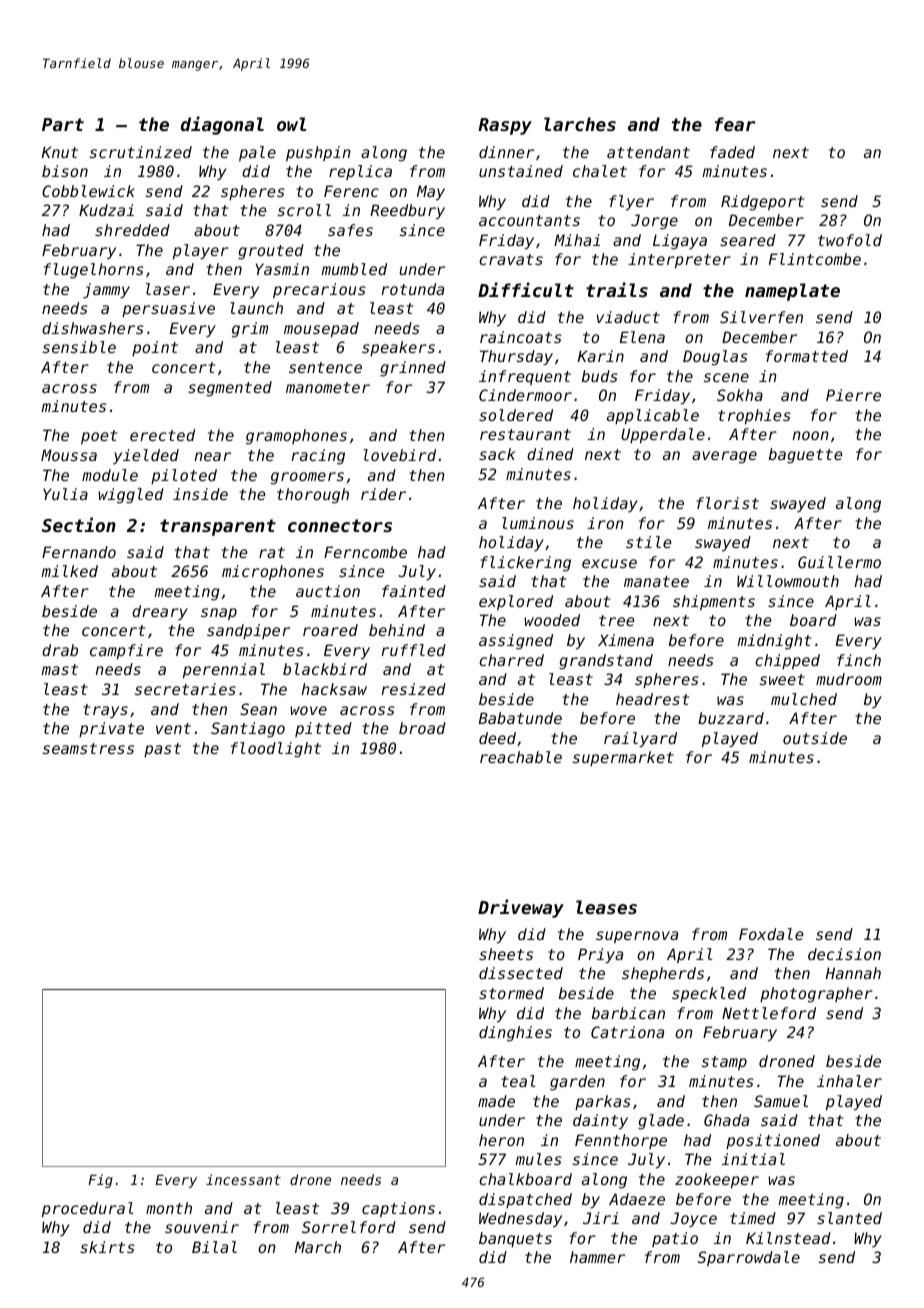 This screenshot has height=1308, width=924. Describe the element at coordinates (328, 387) in the screenshot. I see `manometer` at that location.
